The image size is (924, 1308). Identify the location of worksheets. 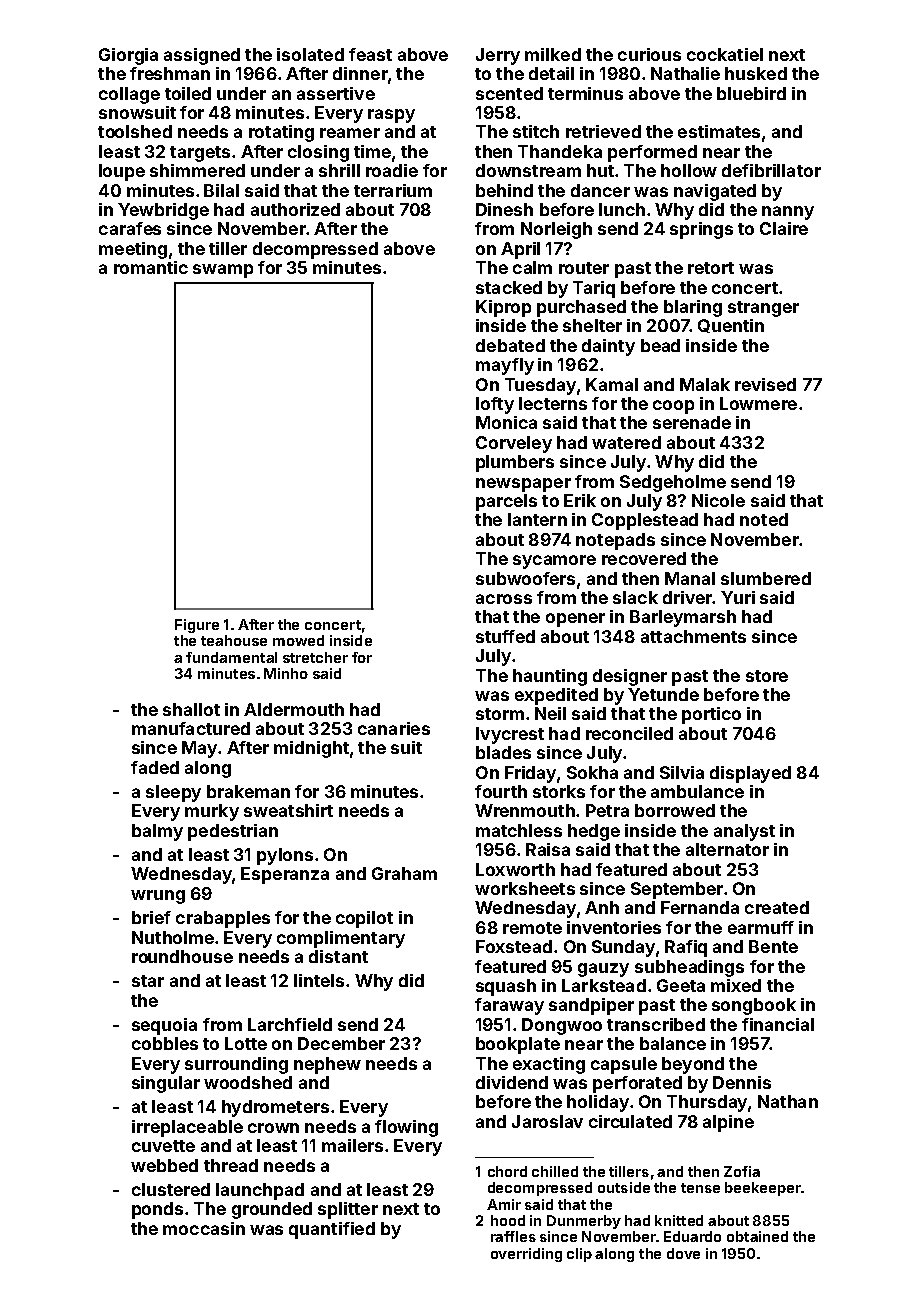
(525, 888).
